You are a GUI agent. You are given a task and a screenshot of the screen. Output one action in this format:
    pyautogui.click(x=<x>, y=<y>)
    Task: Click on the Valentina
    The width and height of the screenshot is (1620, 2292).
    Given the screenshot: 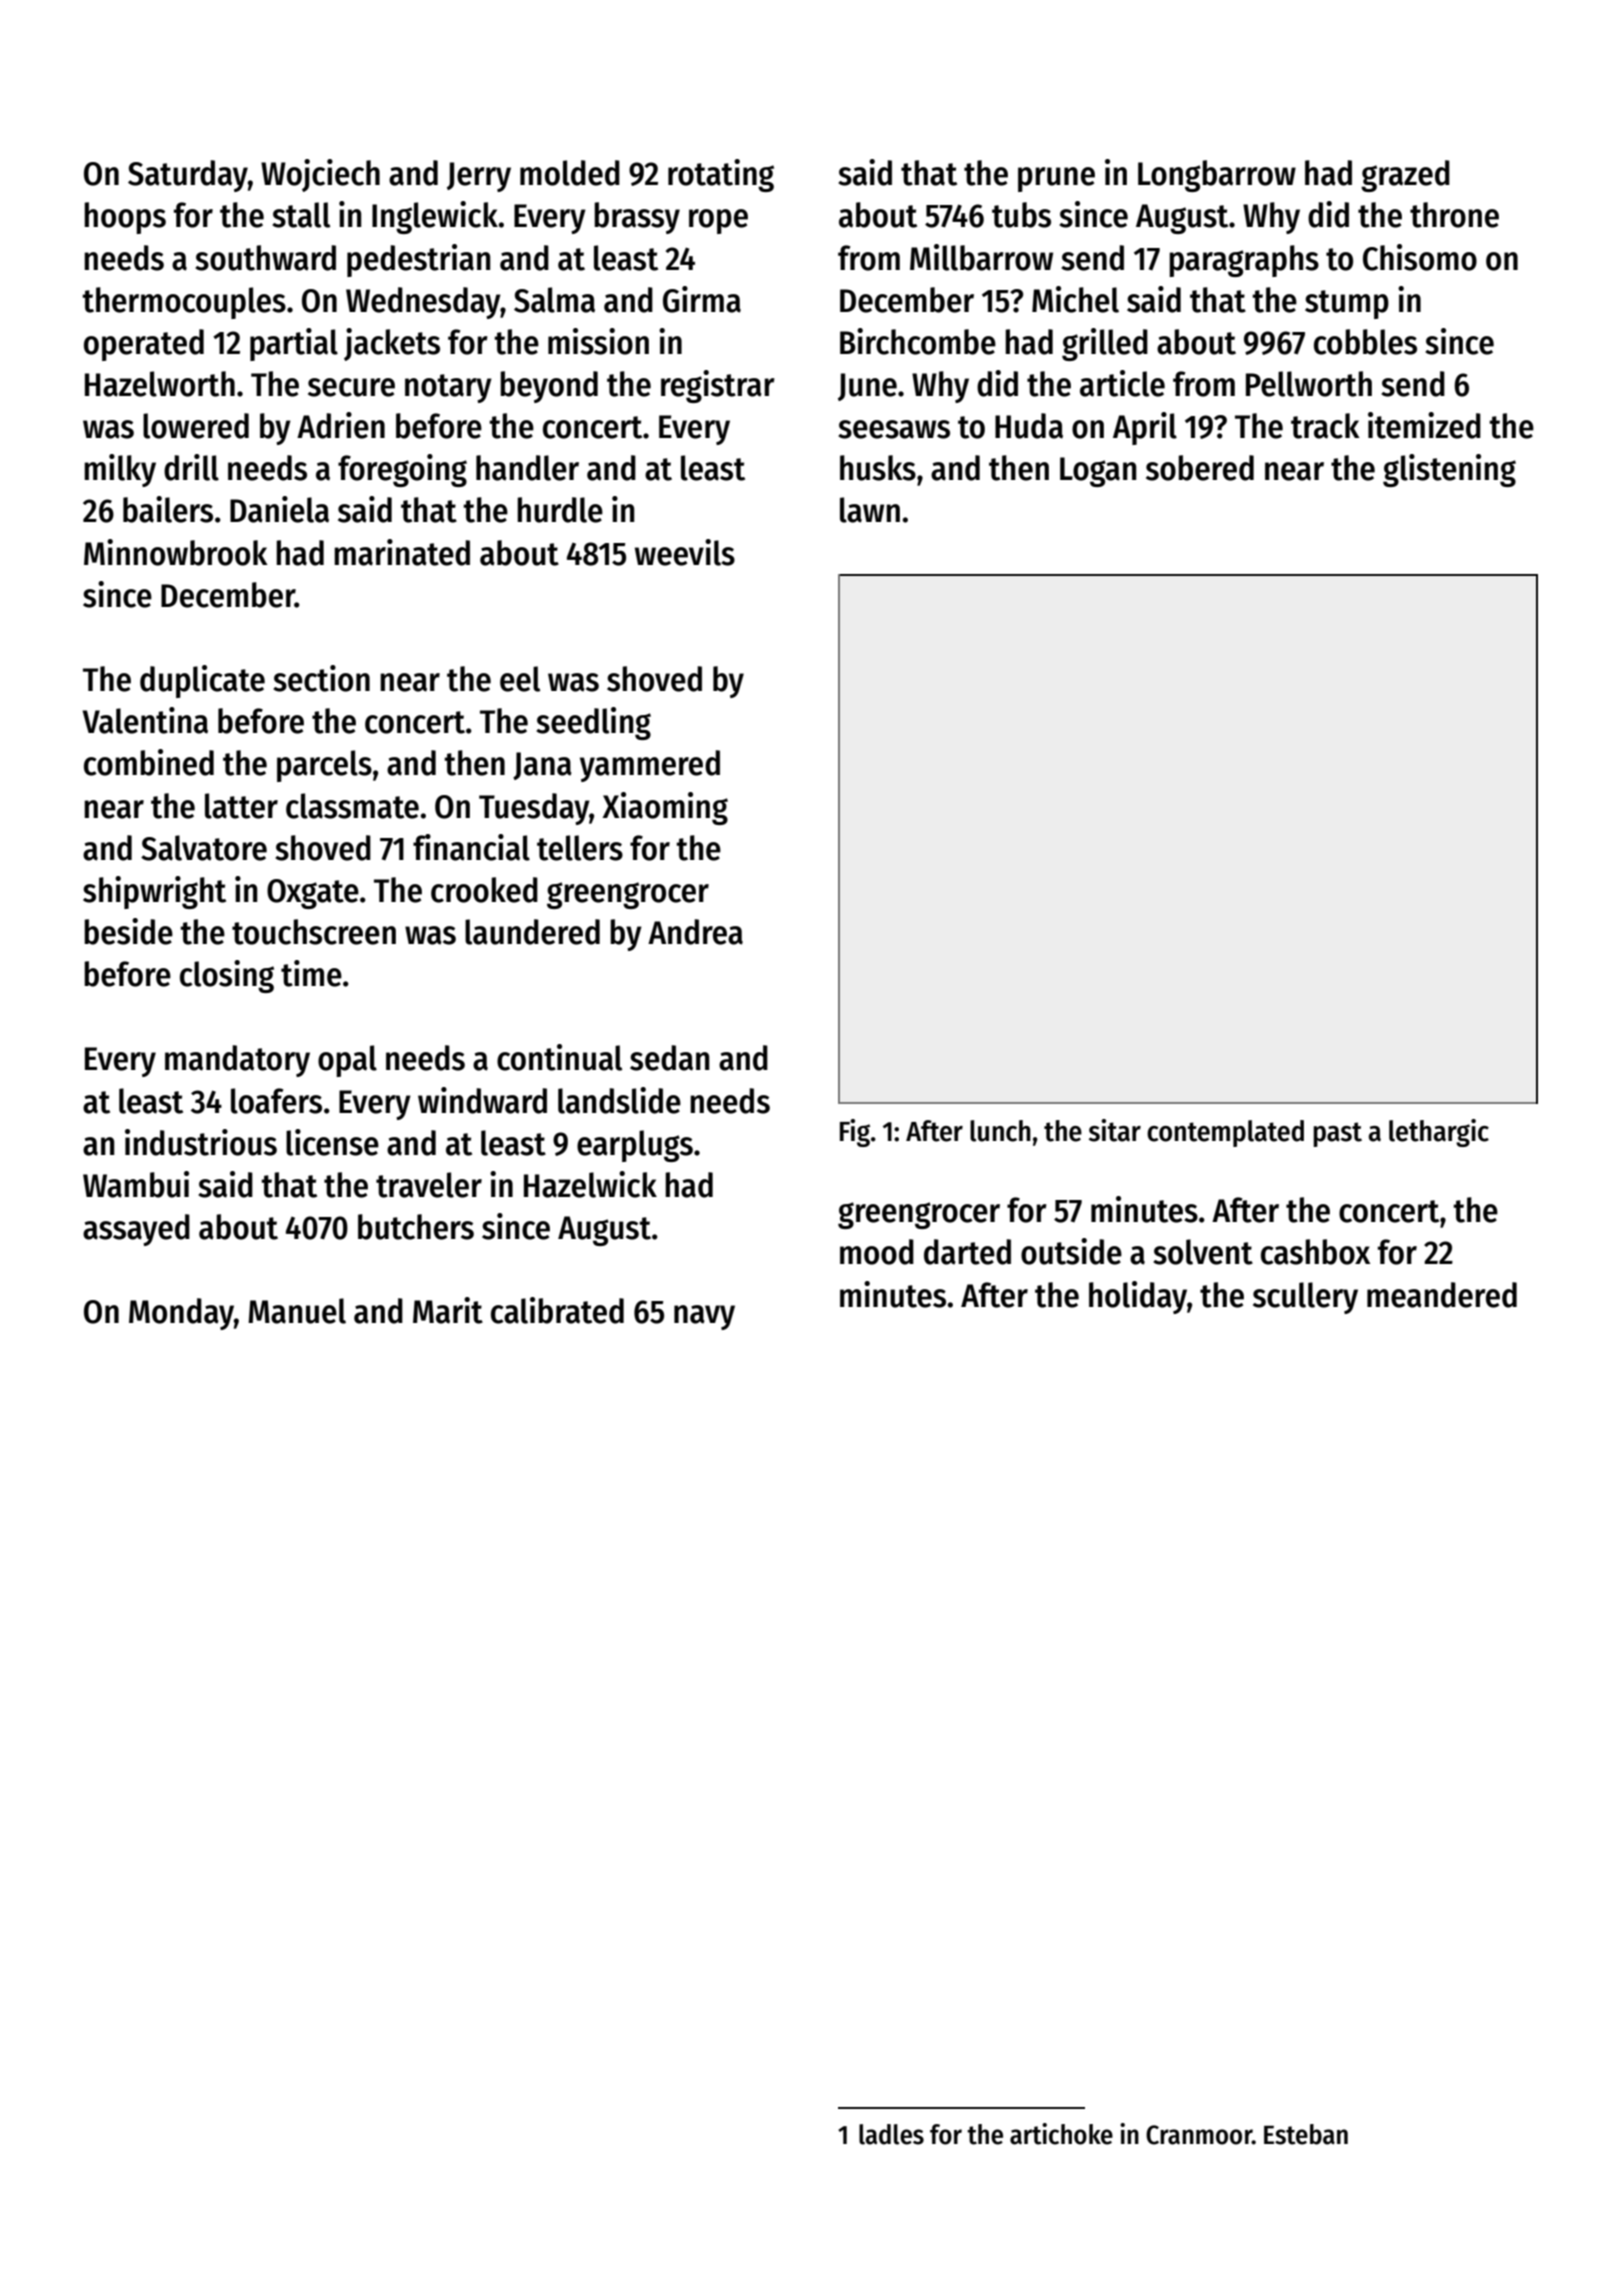 What is the action you would take?
    pyautogui.click(x=145, y=720)
